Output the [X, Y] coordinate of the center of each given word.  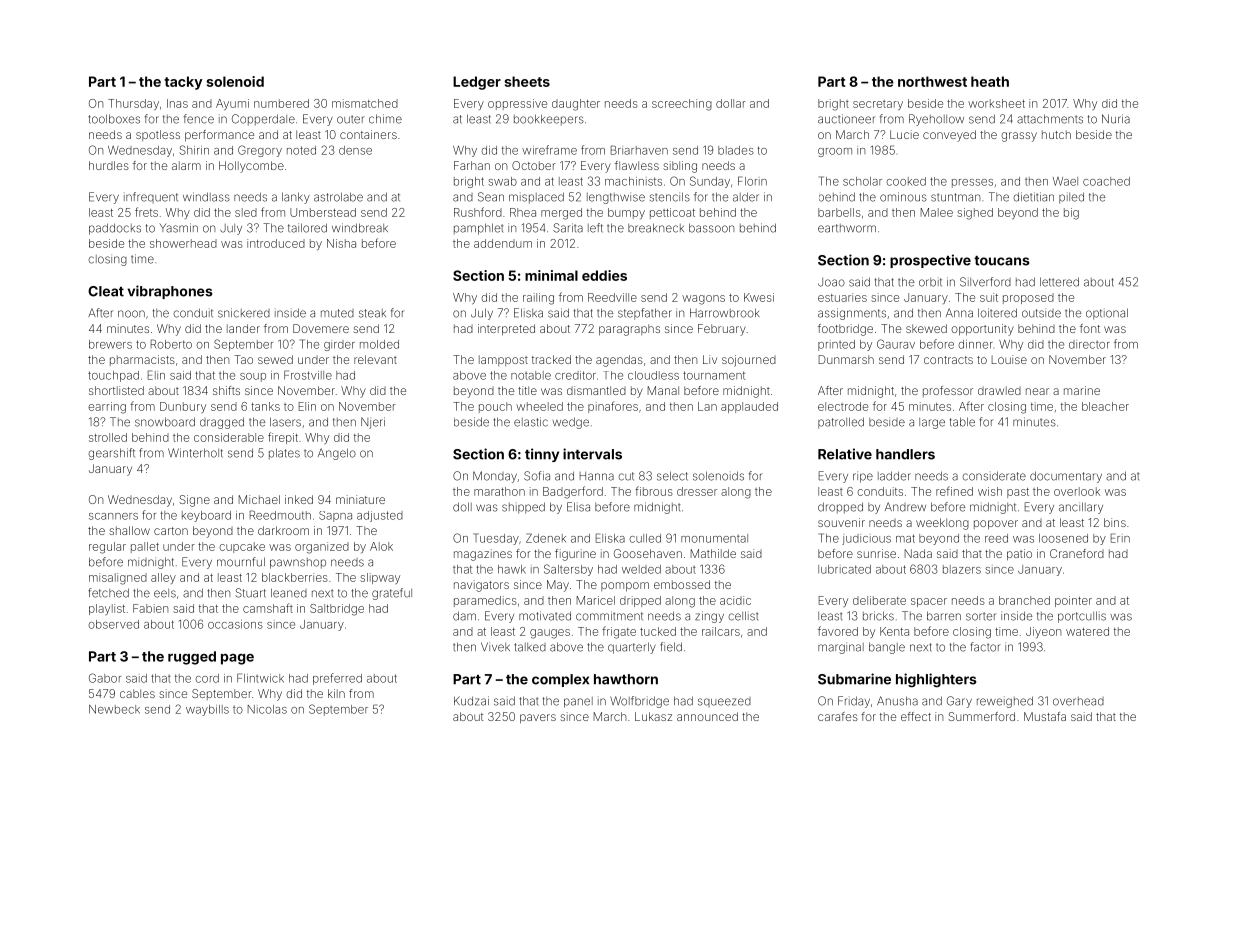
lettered [1059, 282]
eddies [604, 275]
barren [944, 616]
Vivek [495, 647]
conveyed [949, 136]
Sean [491, 197]
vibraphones [170, 292]
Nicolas [267, 709]
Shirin [194, 150]
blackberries [295, 577]
